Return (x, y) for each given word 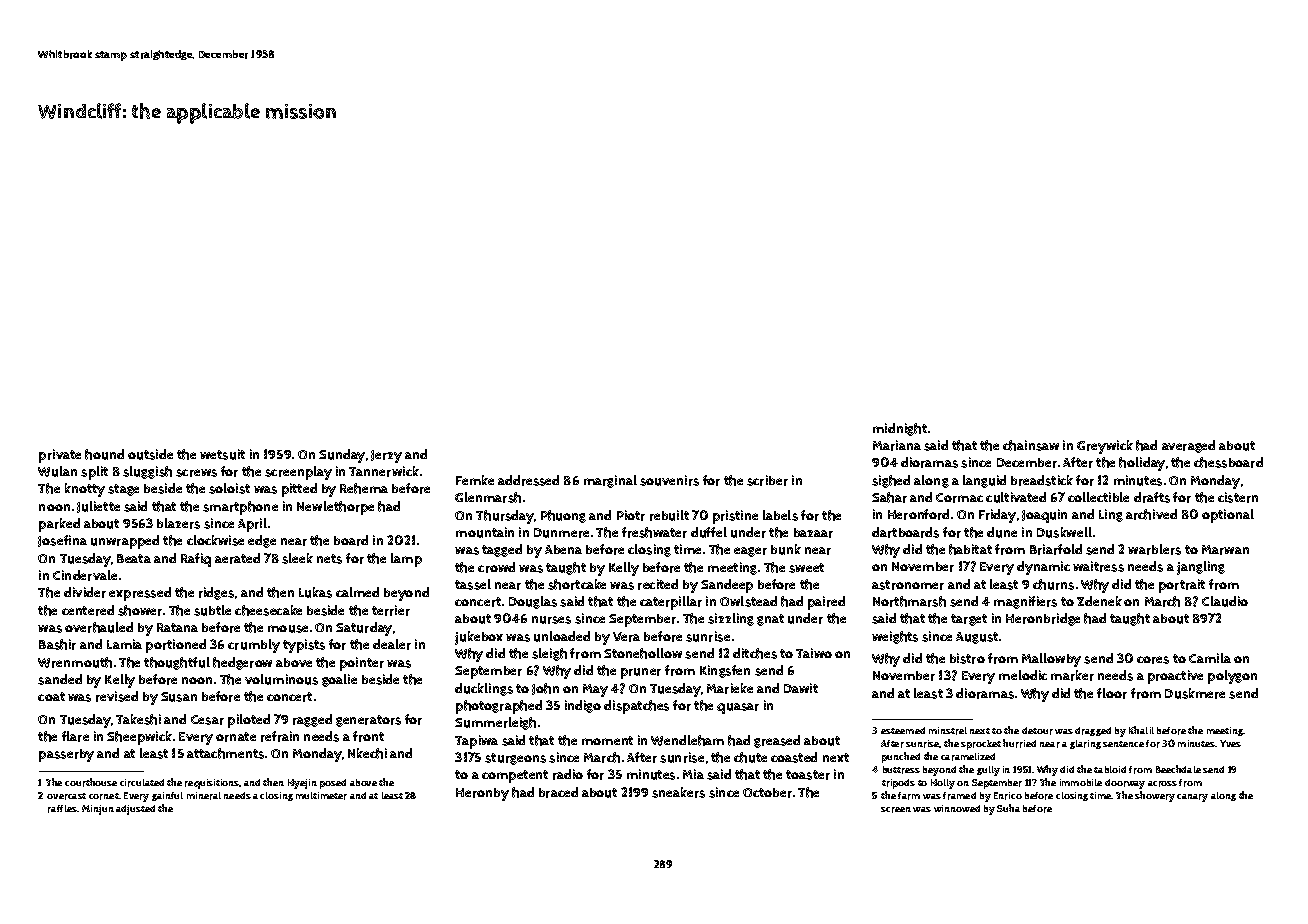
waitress (1098, 566)
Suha (1008, 808)
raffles (63, 809)
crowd (496, 567)
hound (104, 454)
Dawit (801, 688)
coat (51, 696)
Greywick (1105, 447)
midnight (900, 429)
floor (1112, 693)
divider (85, 592)
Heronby (482, 794)
